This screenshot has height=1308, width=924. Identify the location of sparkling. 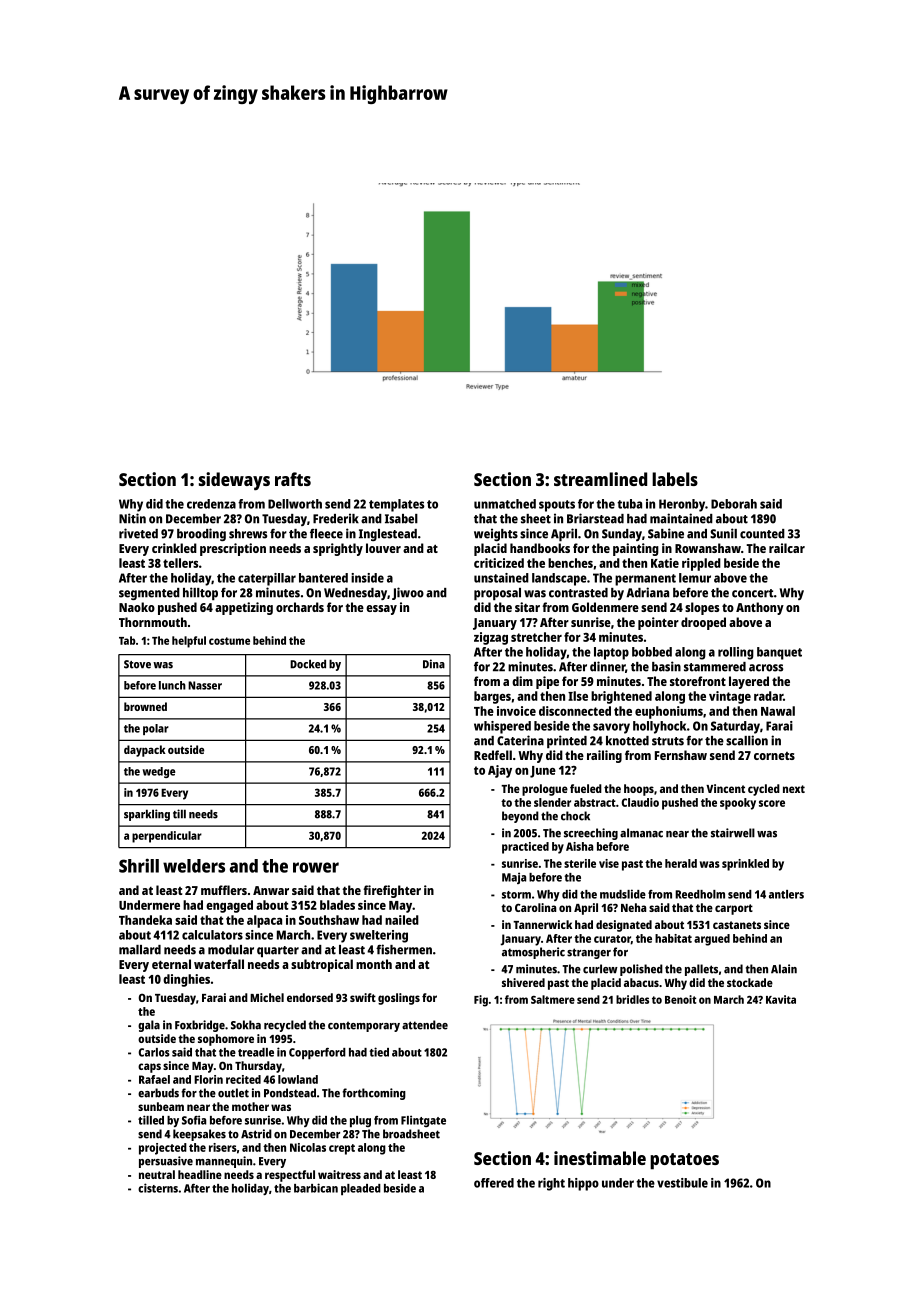
(147, 815).
